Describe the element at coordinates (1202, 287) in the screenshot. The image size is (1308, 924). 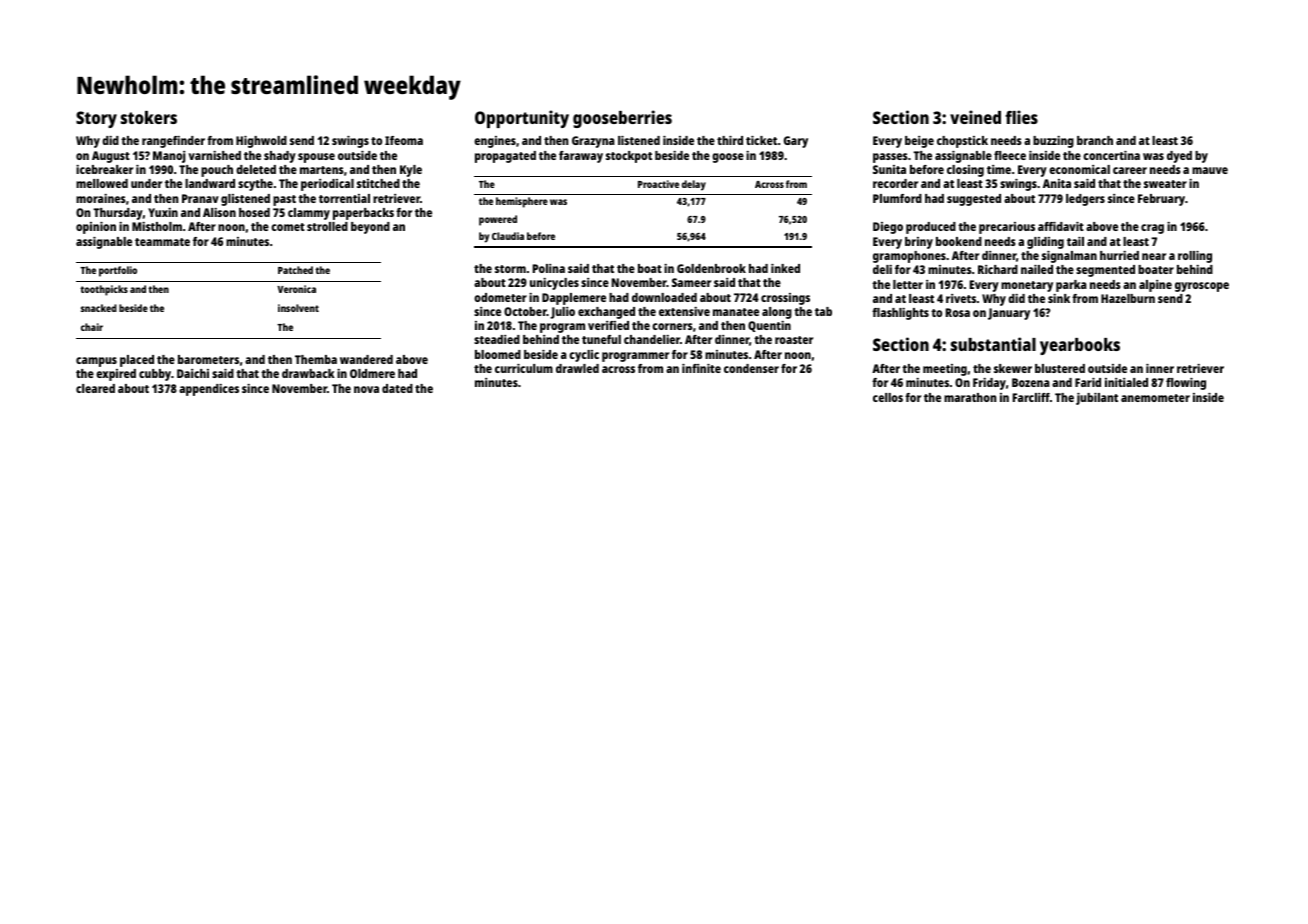
I see `gyroscope` at that location.
